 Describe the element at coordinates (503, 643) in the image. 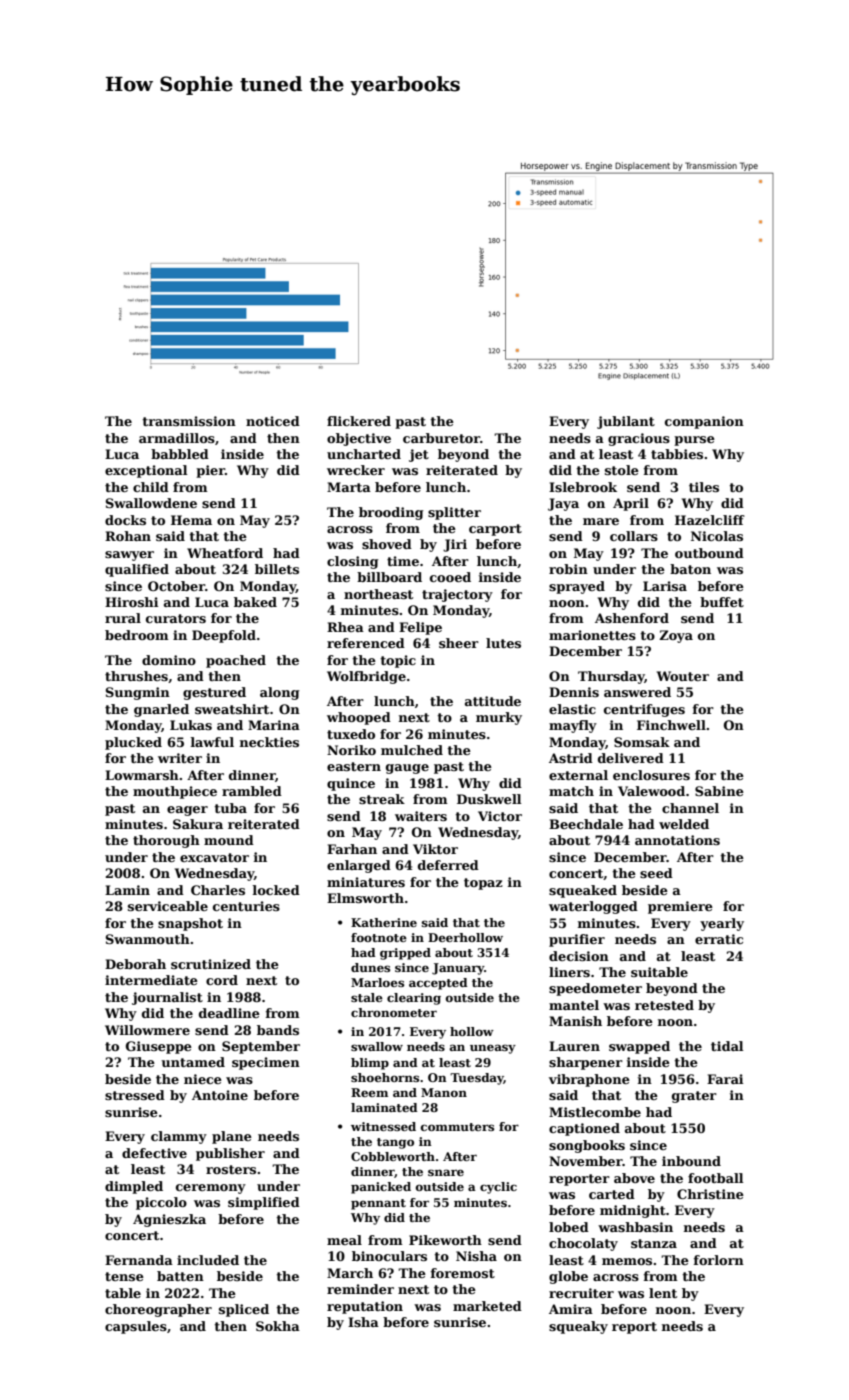

I see `lutes` at that location.
